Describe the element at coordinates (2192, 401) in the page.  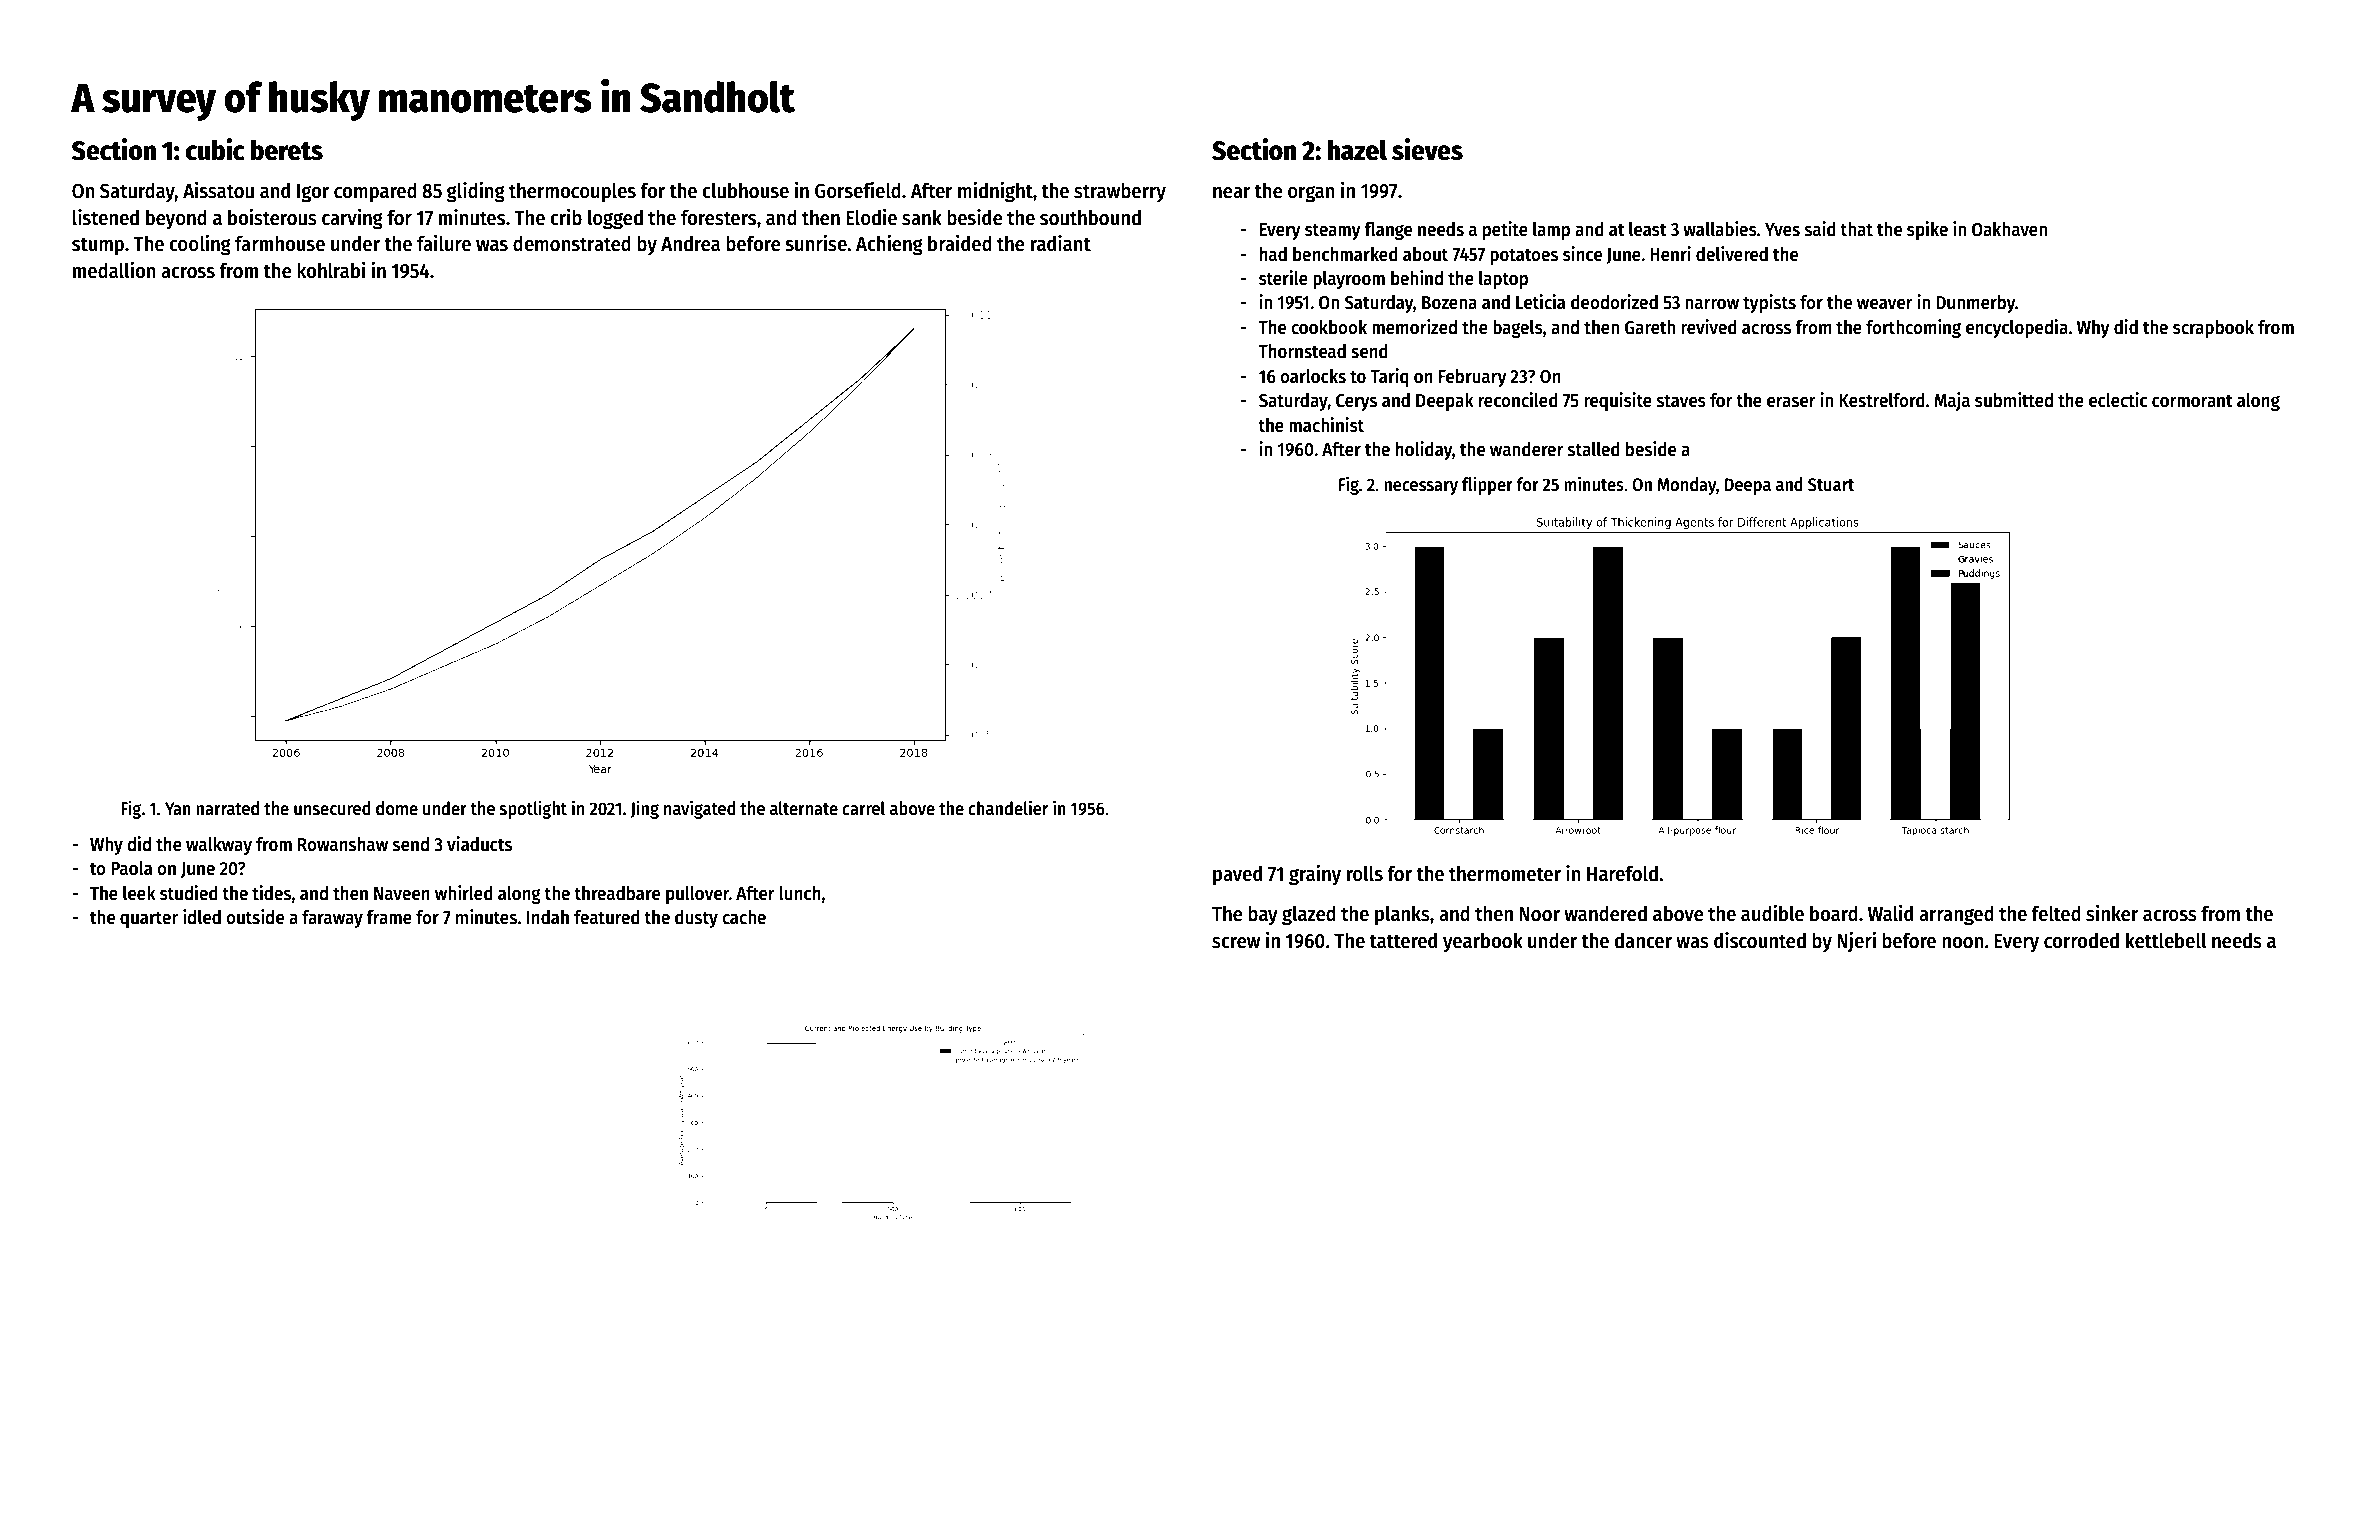
I see `cormorant` at that location.
